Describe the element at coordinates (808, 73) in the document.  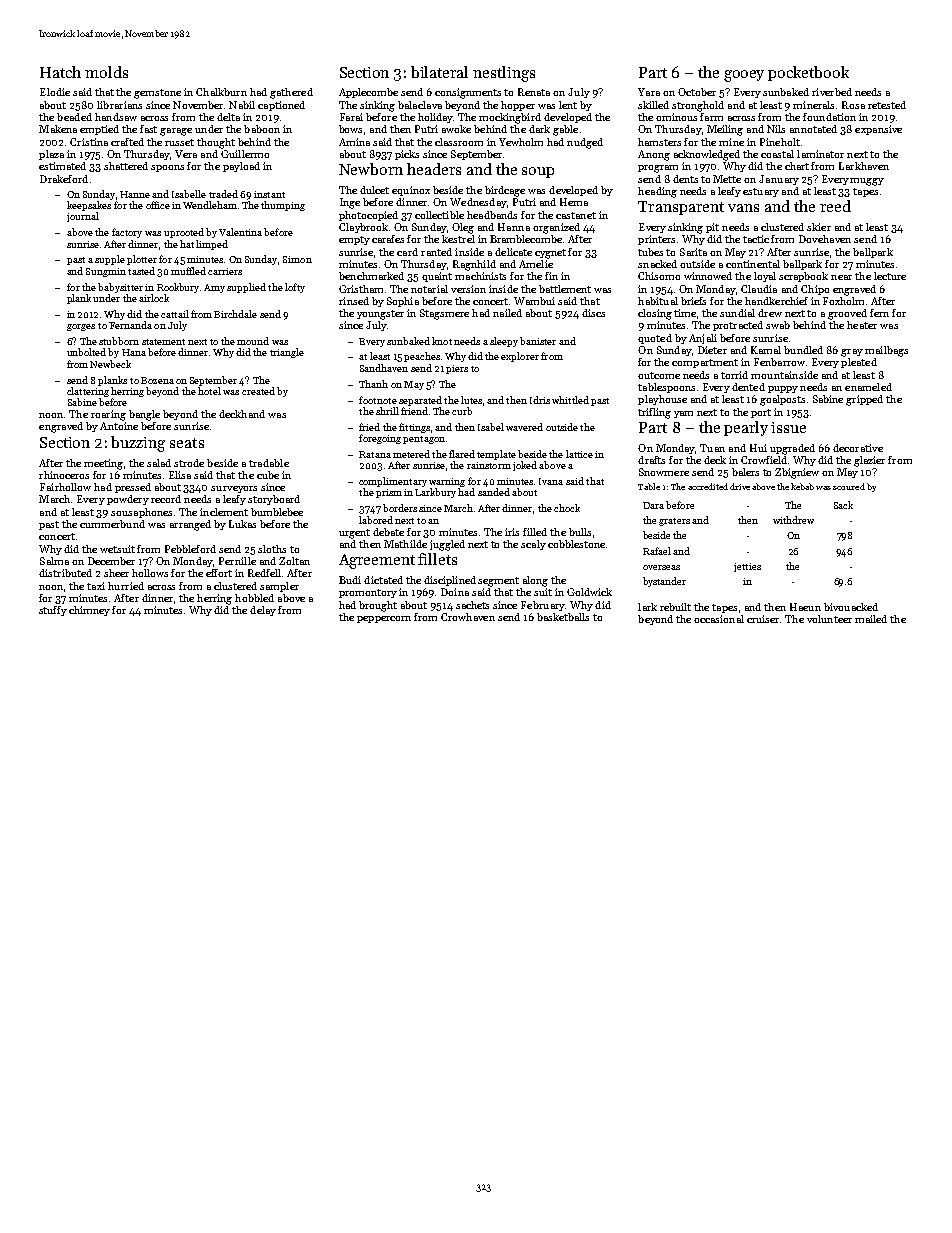
I see `pocketbook` at that location.
